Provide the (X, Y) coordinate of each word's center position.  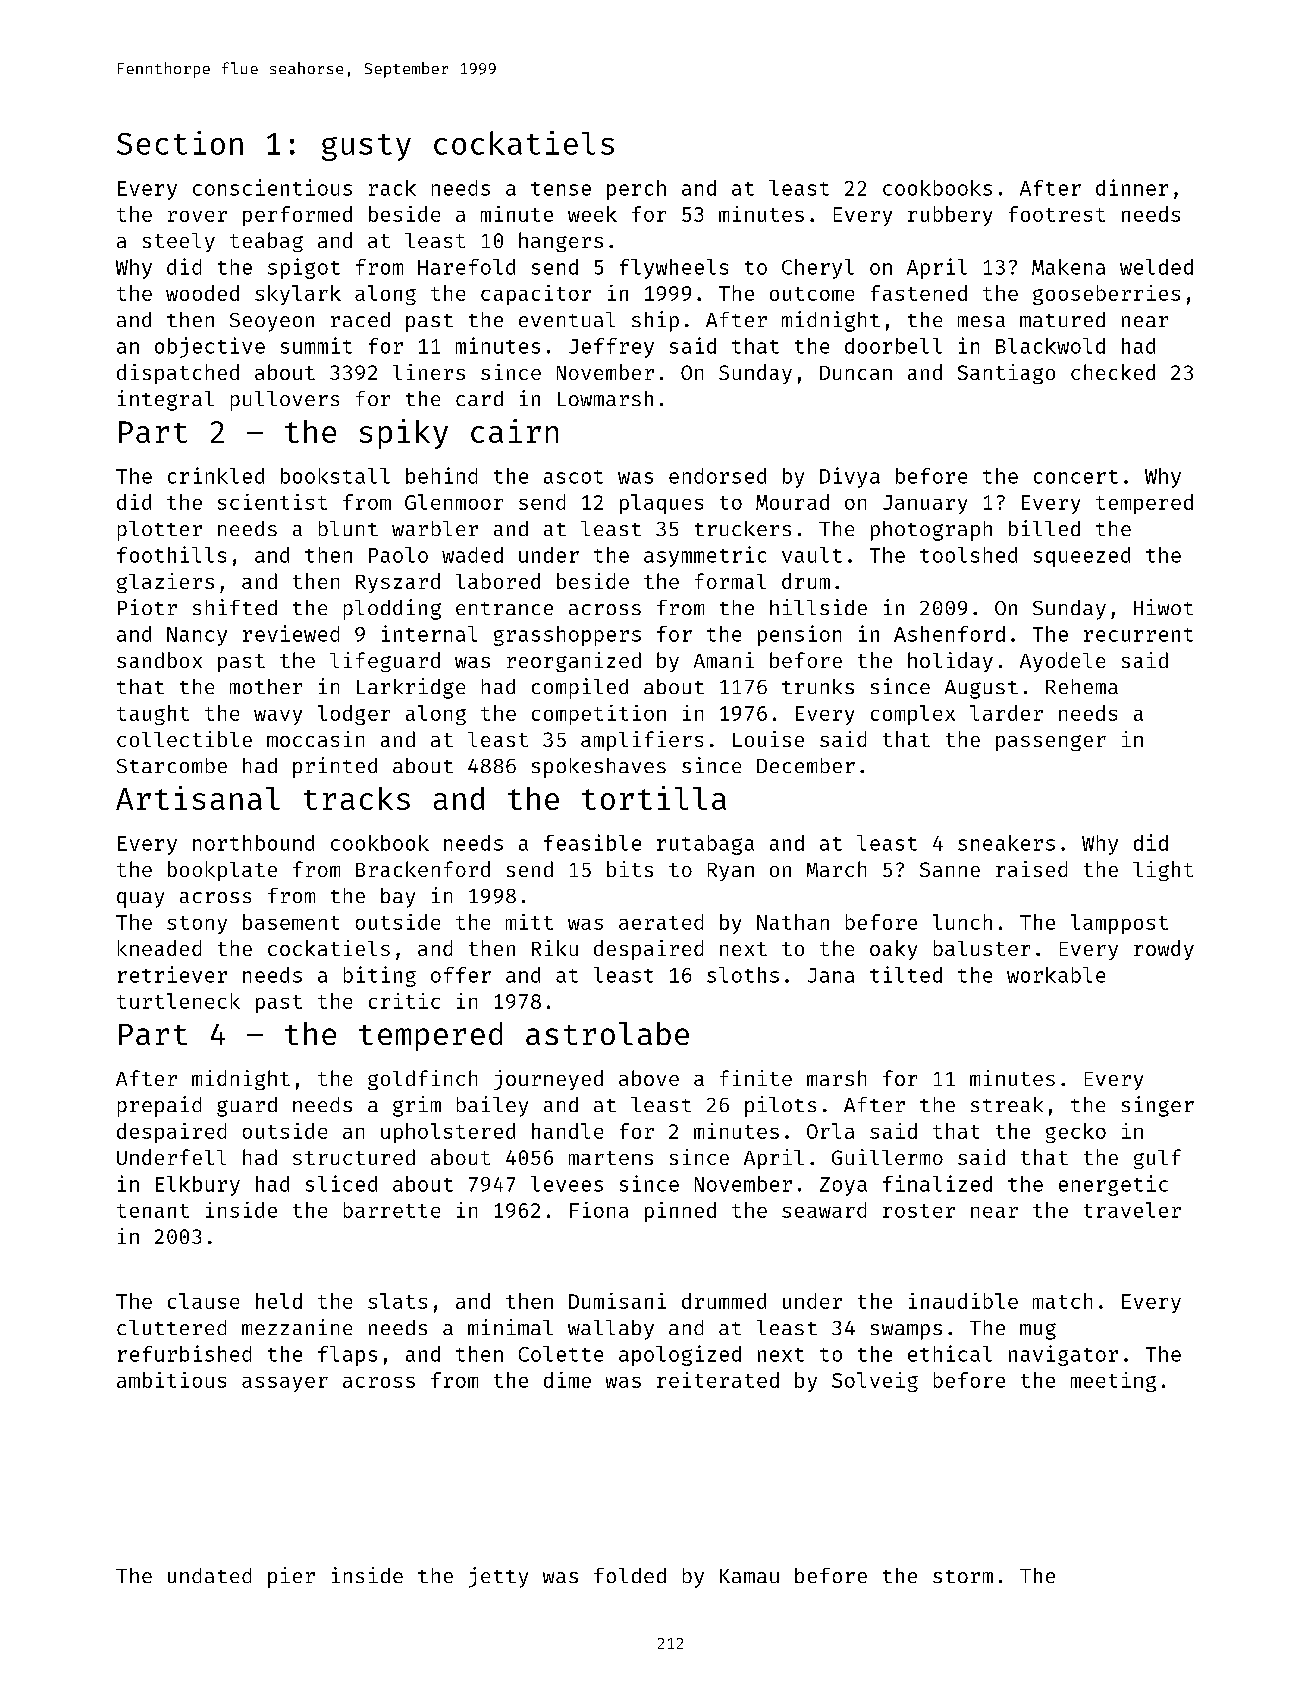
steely (179, 242)
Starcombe (172, 765)
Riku (555, 948)
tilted (906, 974)
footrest (1057, 214)
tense (561, 189)
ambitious (171, 1380)
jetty (498, 1577)
